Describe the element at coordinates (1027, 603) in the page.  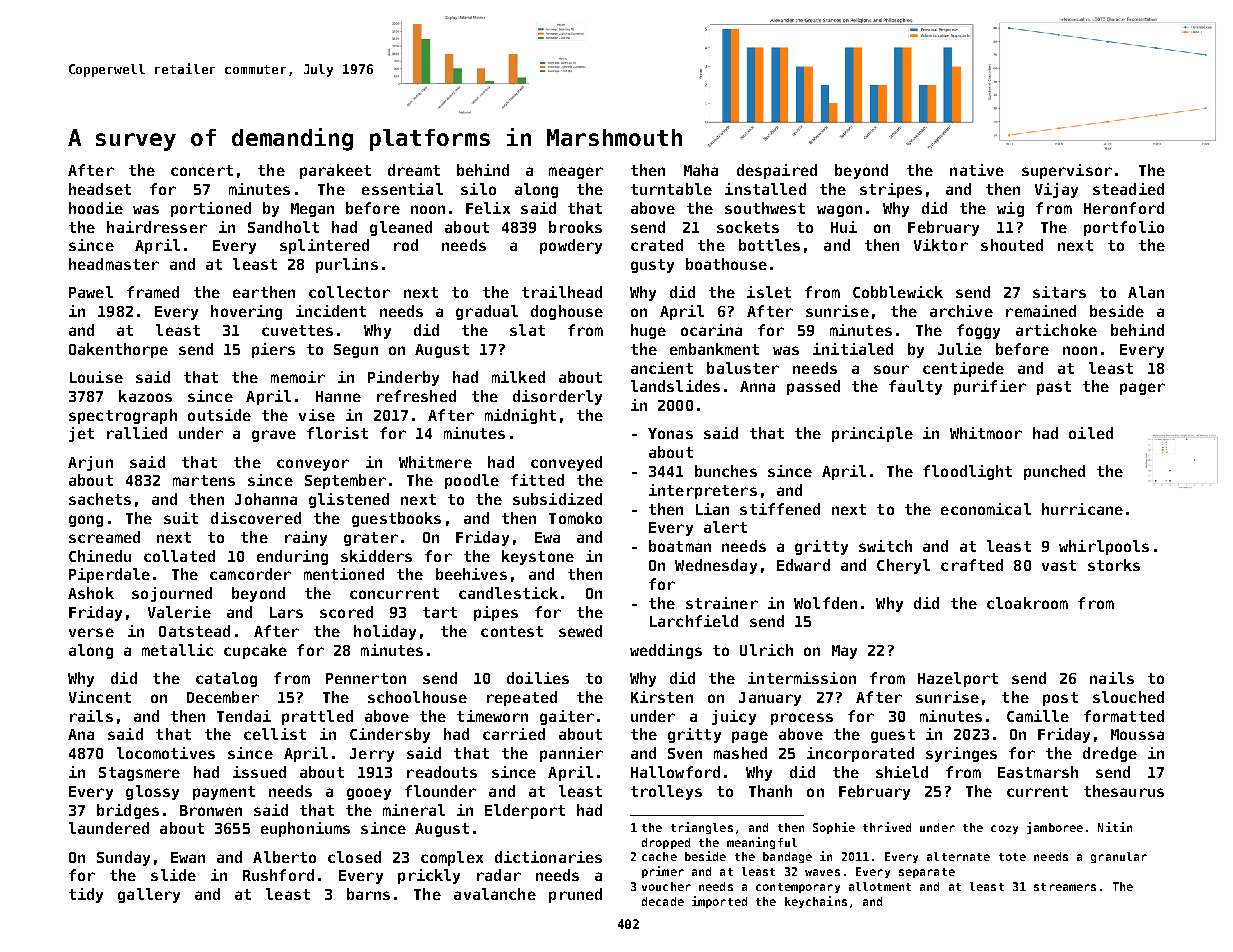
I see `cloakroom` at that location.
